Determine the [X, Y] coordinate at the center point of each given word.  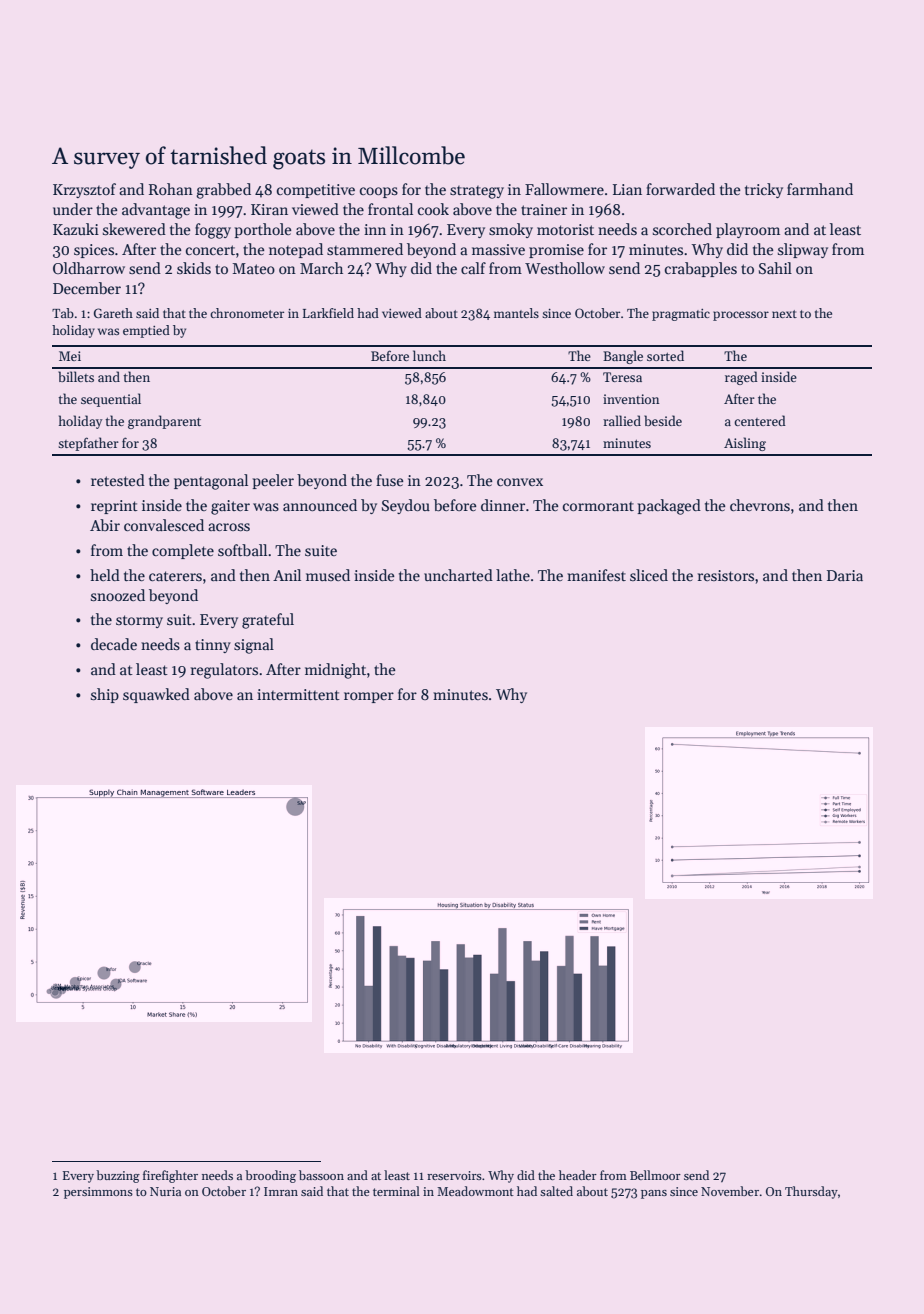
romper [369, 697]
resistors [726, 575]
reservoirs [454, 1175]
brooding [270, 1176]
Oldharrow [89, 268]
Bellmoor [655, 1175]
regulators [224, 671]
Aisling [745, 444]
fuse [390, 480]
